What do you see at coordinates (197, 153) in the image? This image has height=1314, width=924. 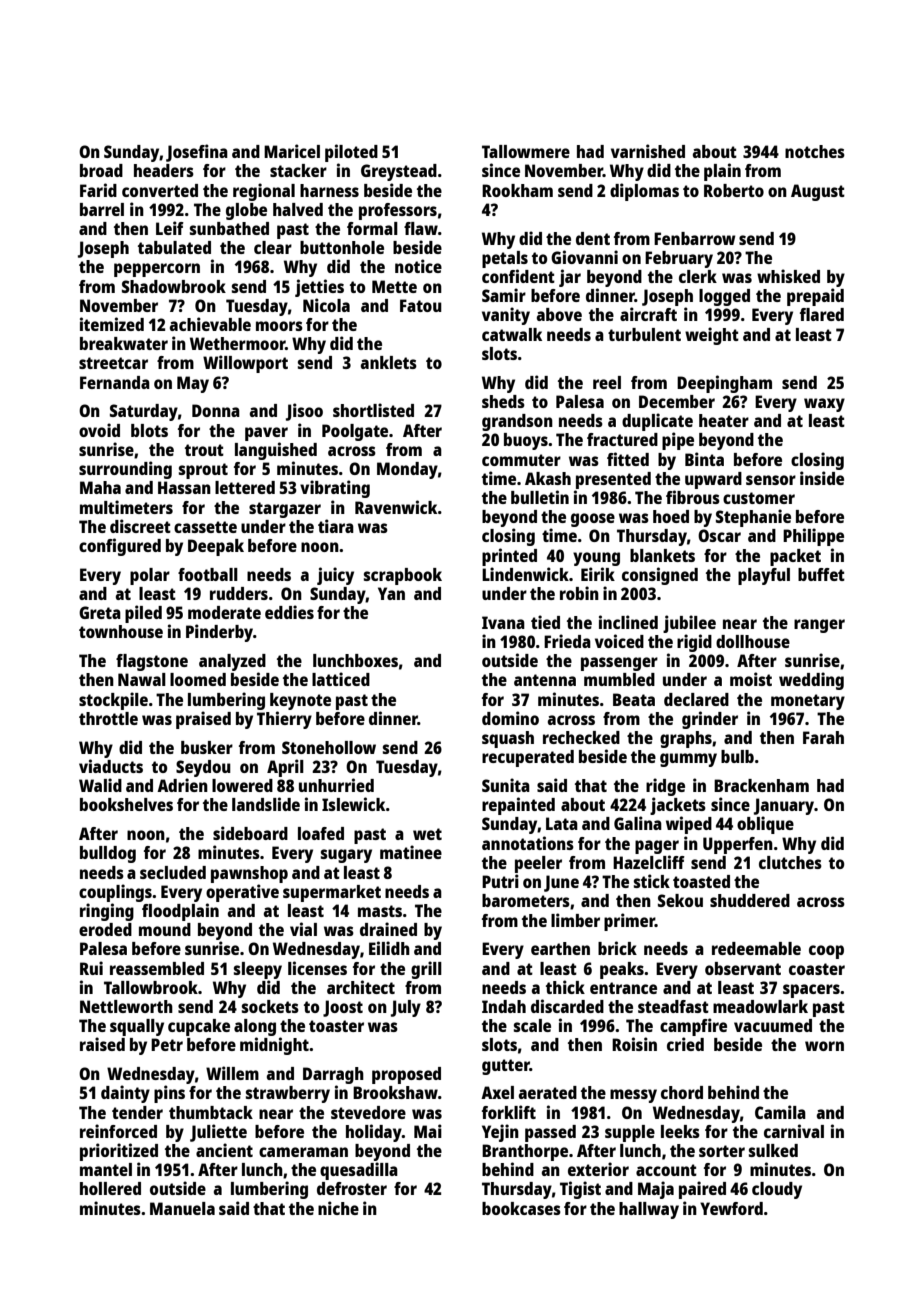 I see `Josefina` at bounding box center [197, 153].
